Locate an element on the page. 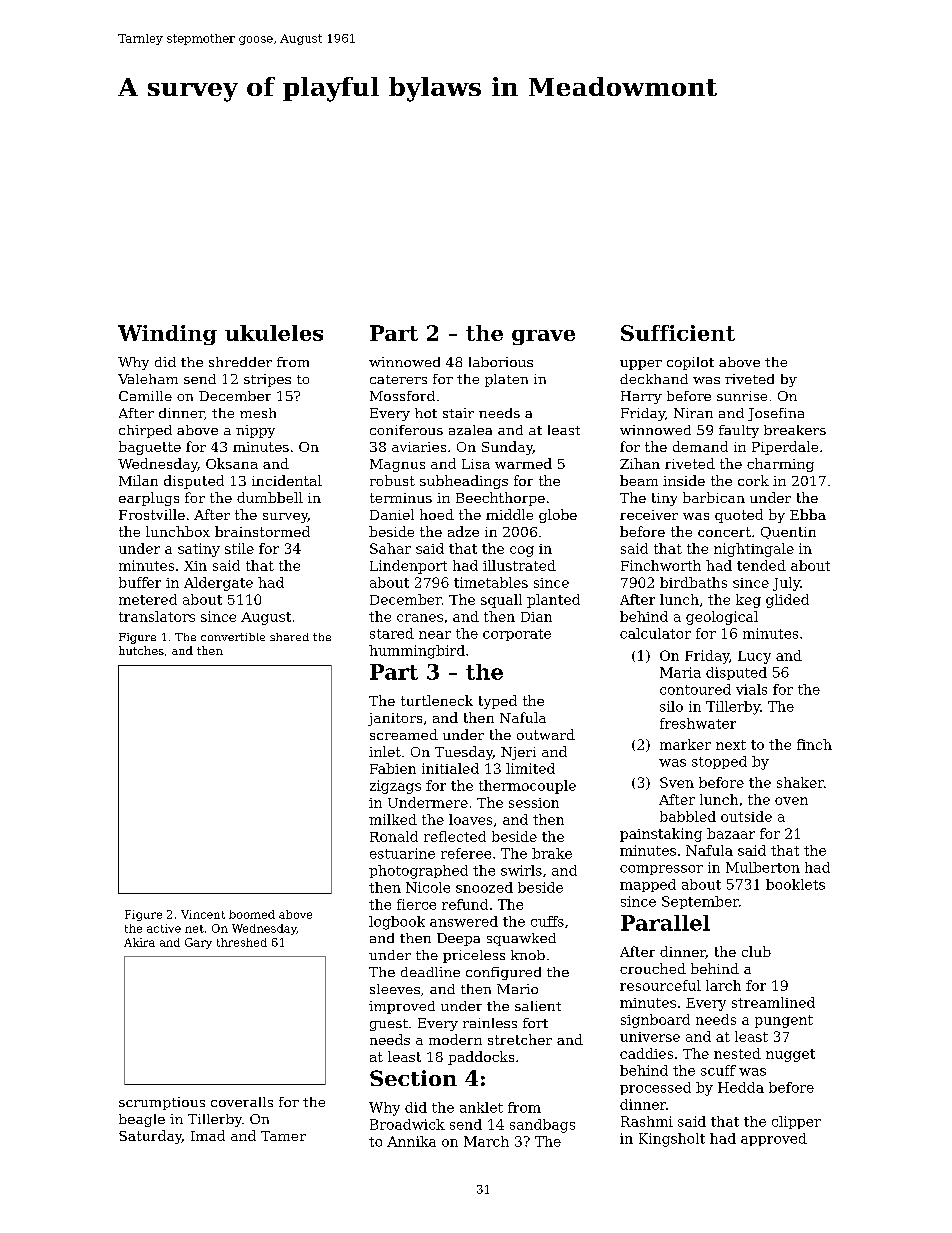 This document has width=952, height=1233. photographed is located at coordinates (418, 872).
